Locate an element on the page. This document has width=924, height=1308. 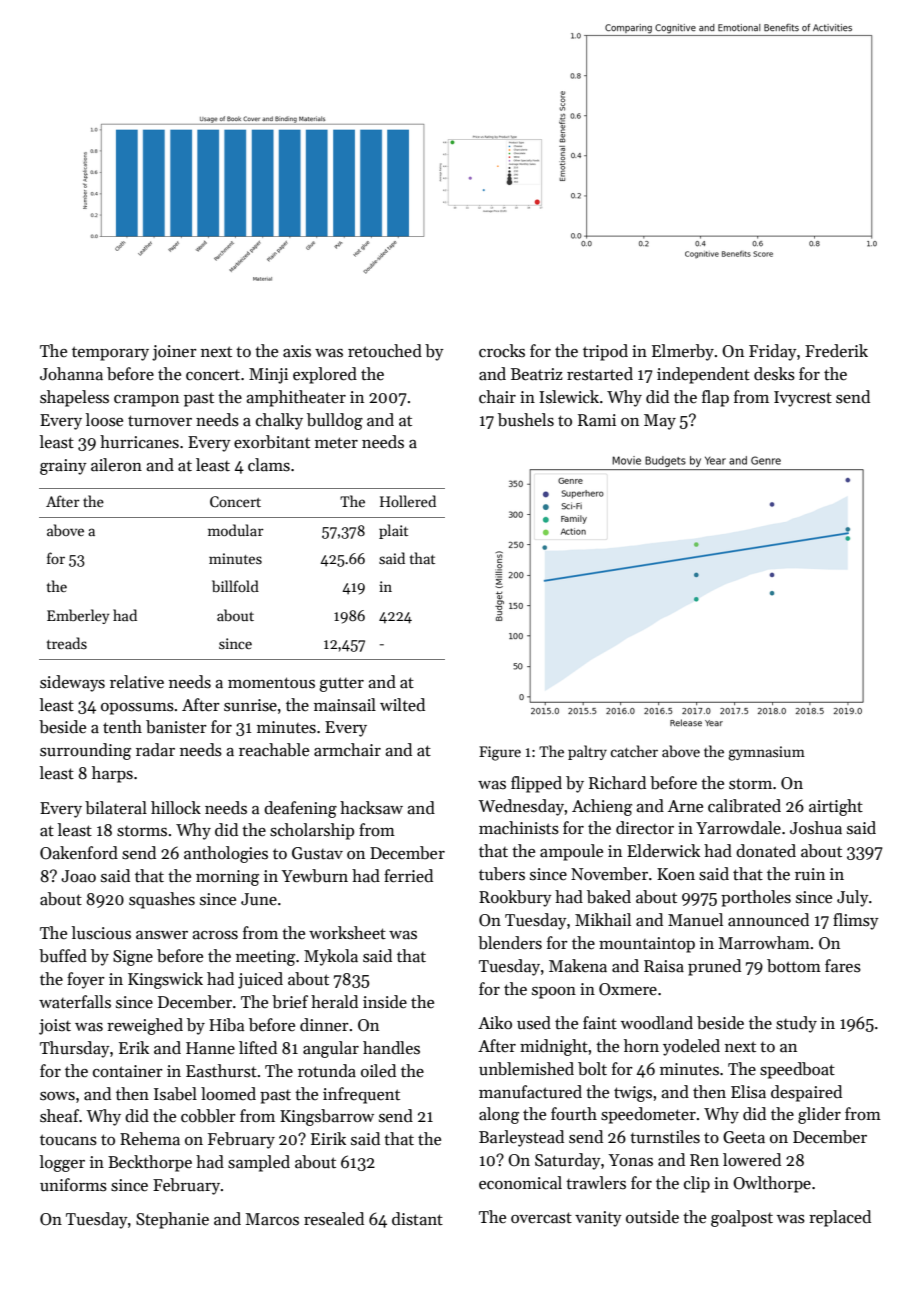
desks is located at coordinates (774, 374).
